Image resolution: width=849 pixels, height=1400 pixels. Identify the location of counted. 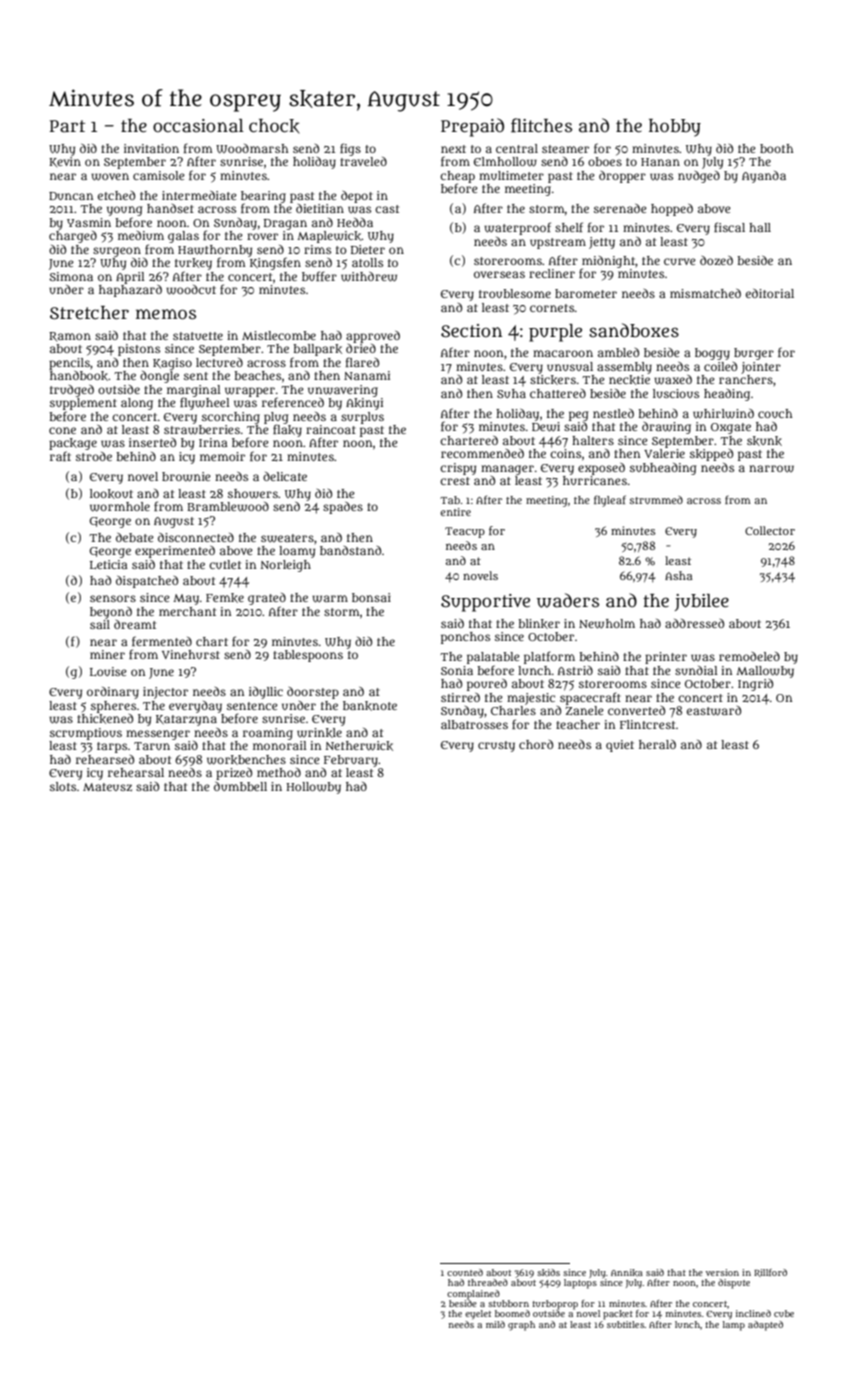
(465, 1272).
